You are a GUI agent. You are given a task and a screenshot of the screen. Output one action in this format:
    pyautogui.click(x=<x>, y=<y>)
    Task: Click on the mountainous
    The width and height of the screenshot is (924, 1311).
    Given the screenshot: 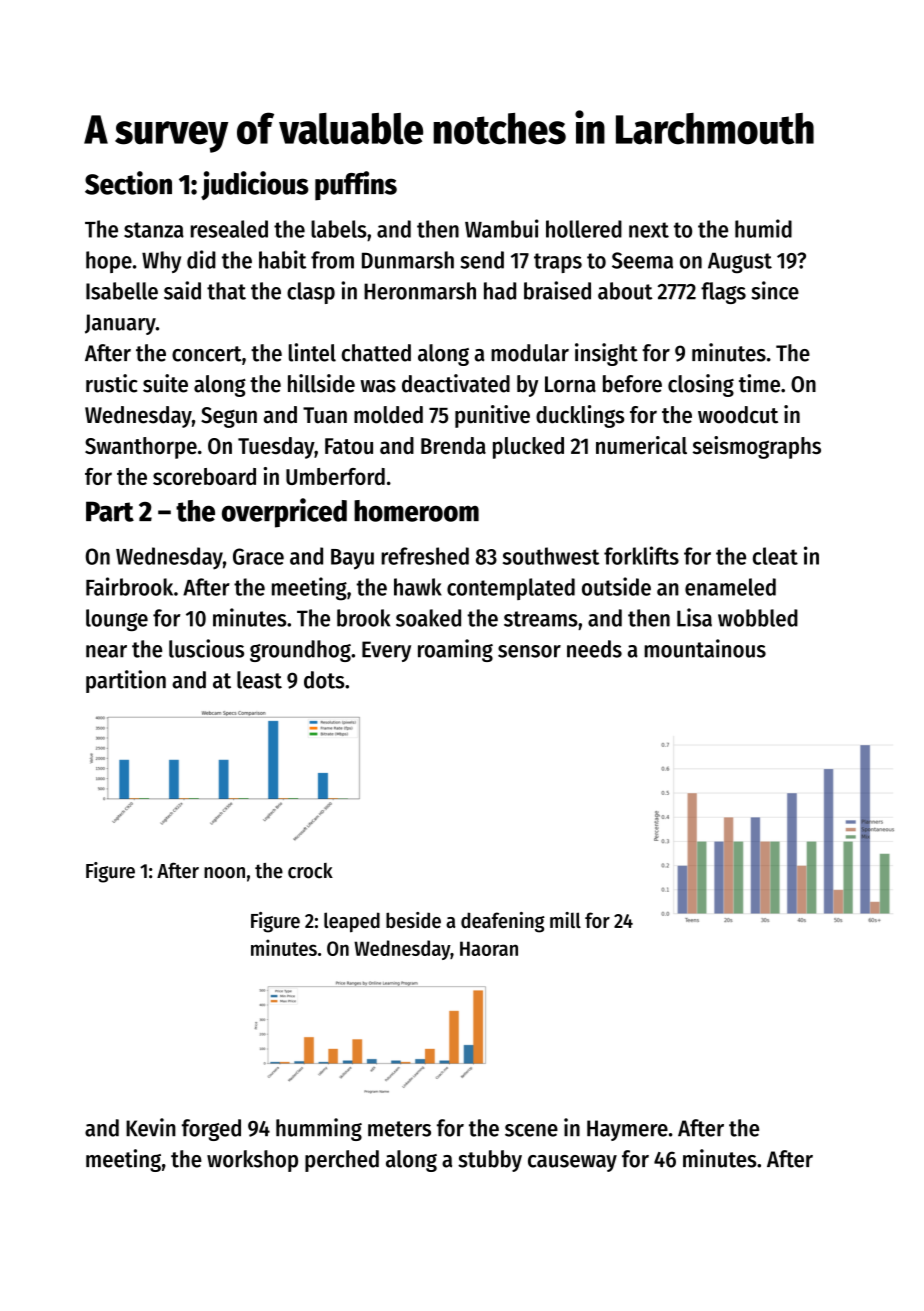 What is the action you would take?
    pyautogui.click(x=705, y=648)
